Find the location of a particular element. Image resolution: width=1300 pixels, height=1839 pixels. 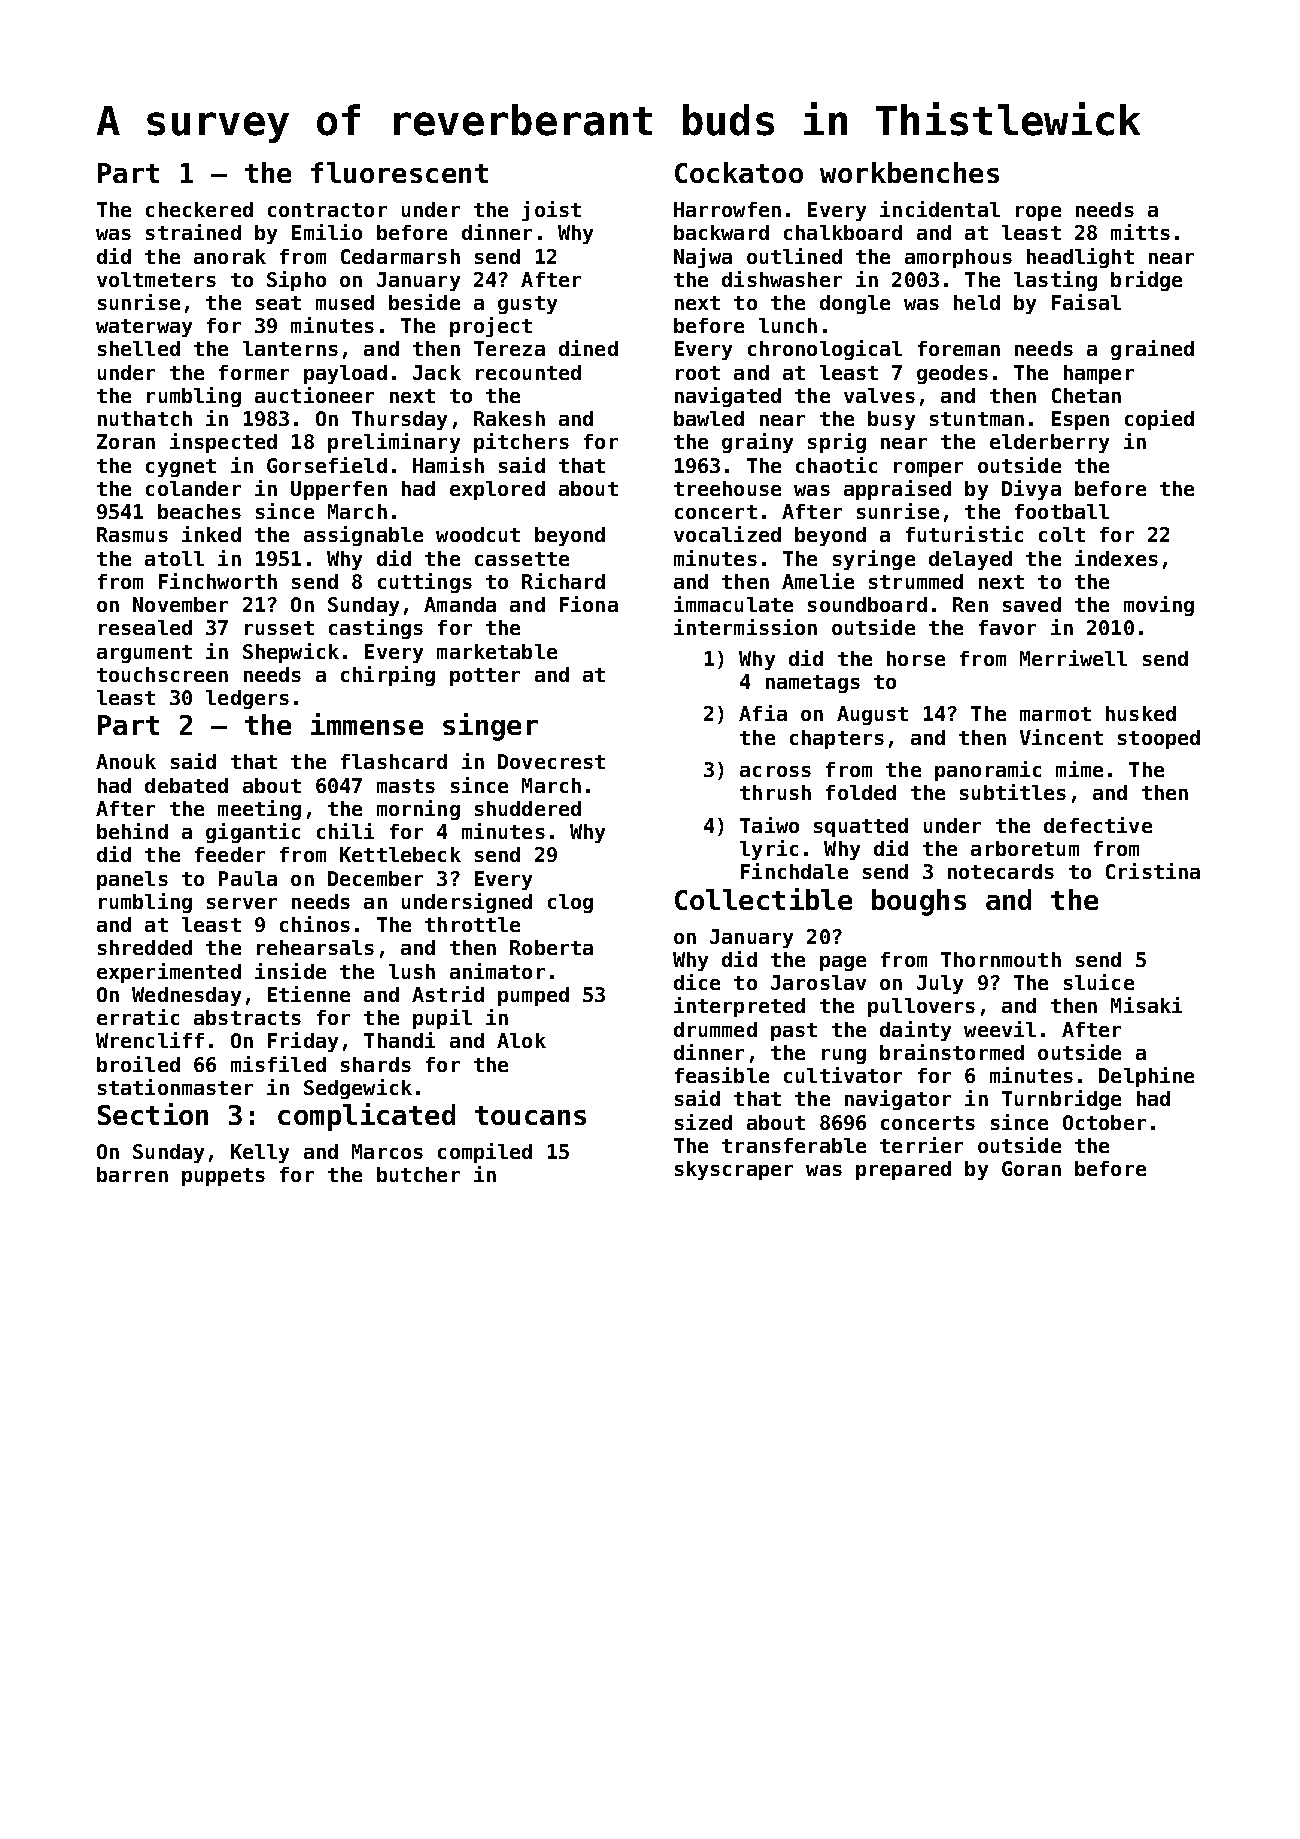

Divya is located at coordinates (1031, 490).
